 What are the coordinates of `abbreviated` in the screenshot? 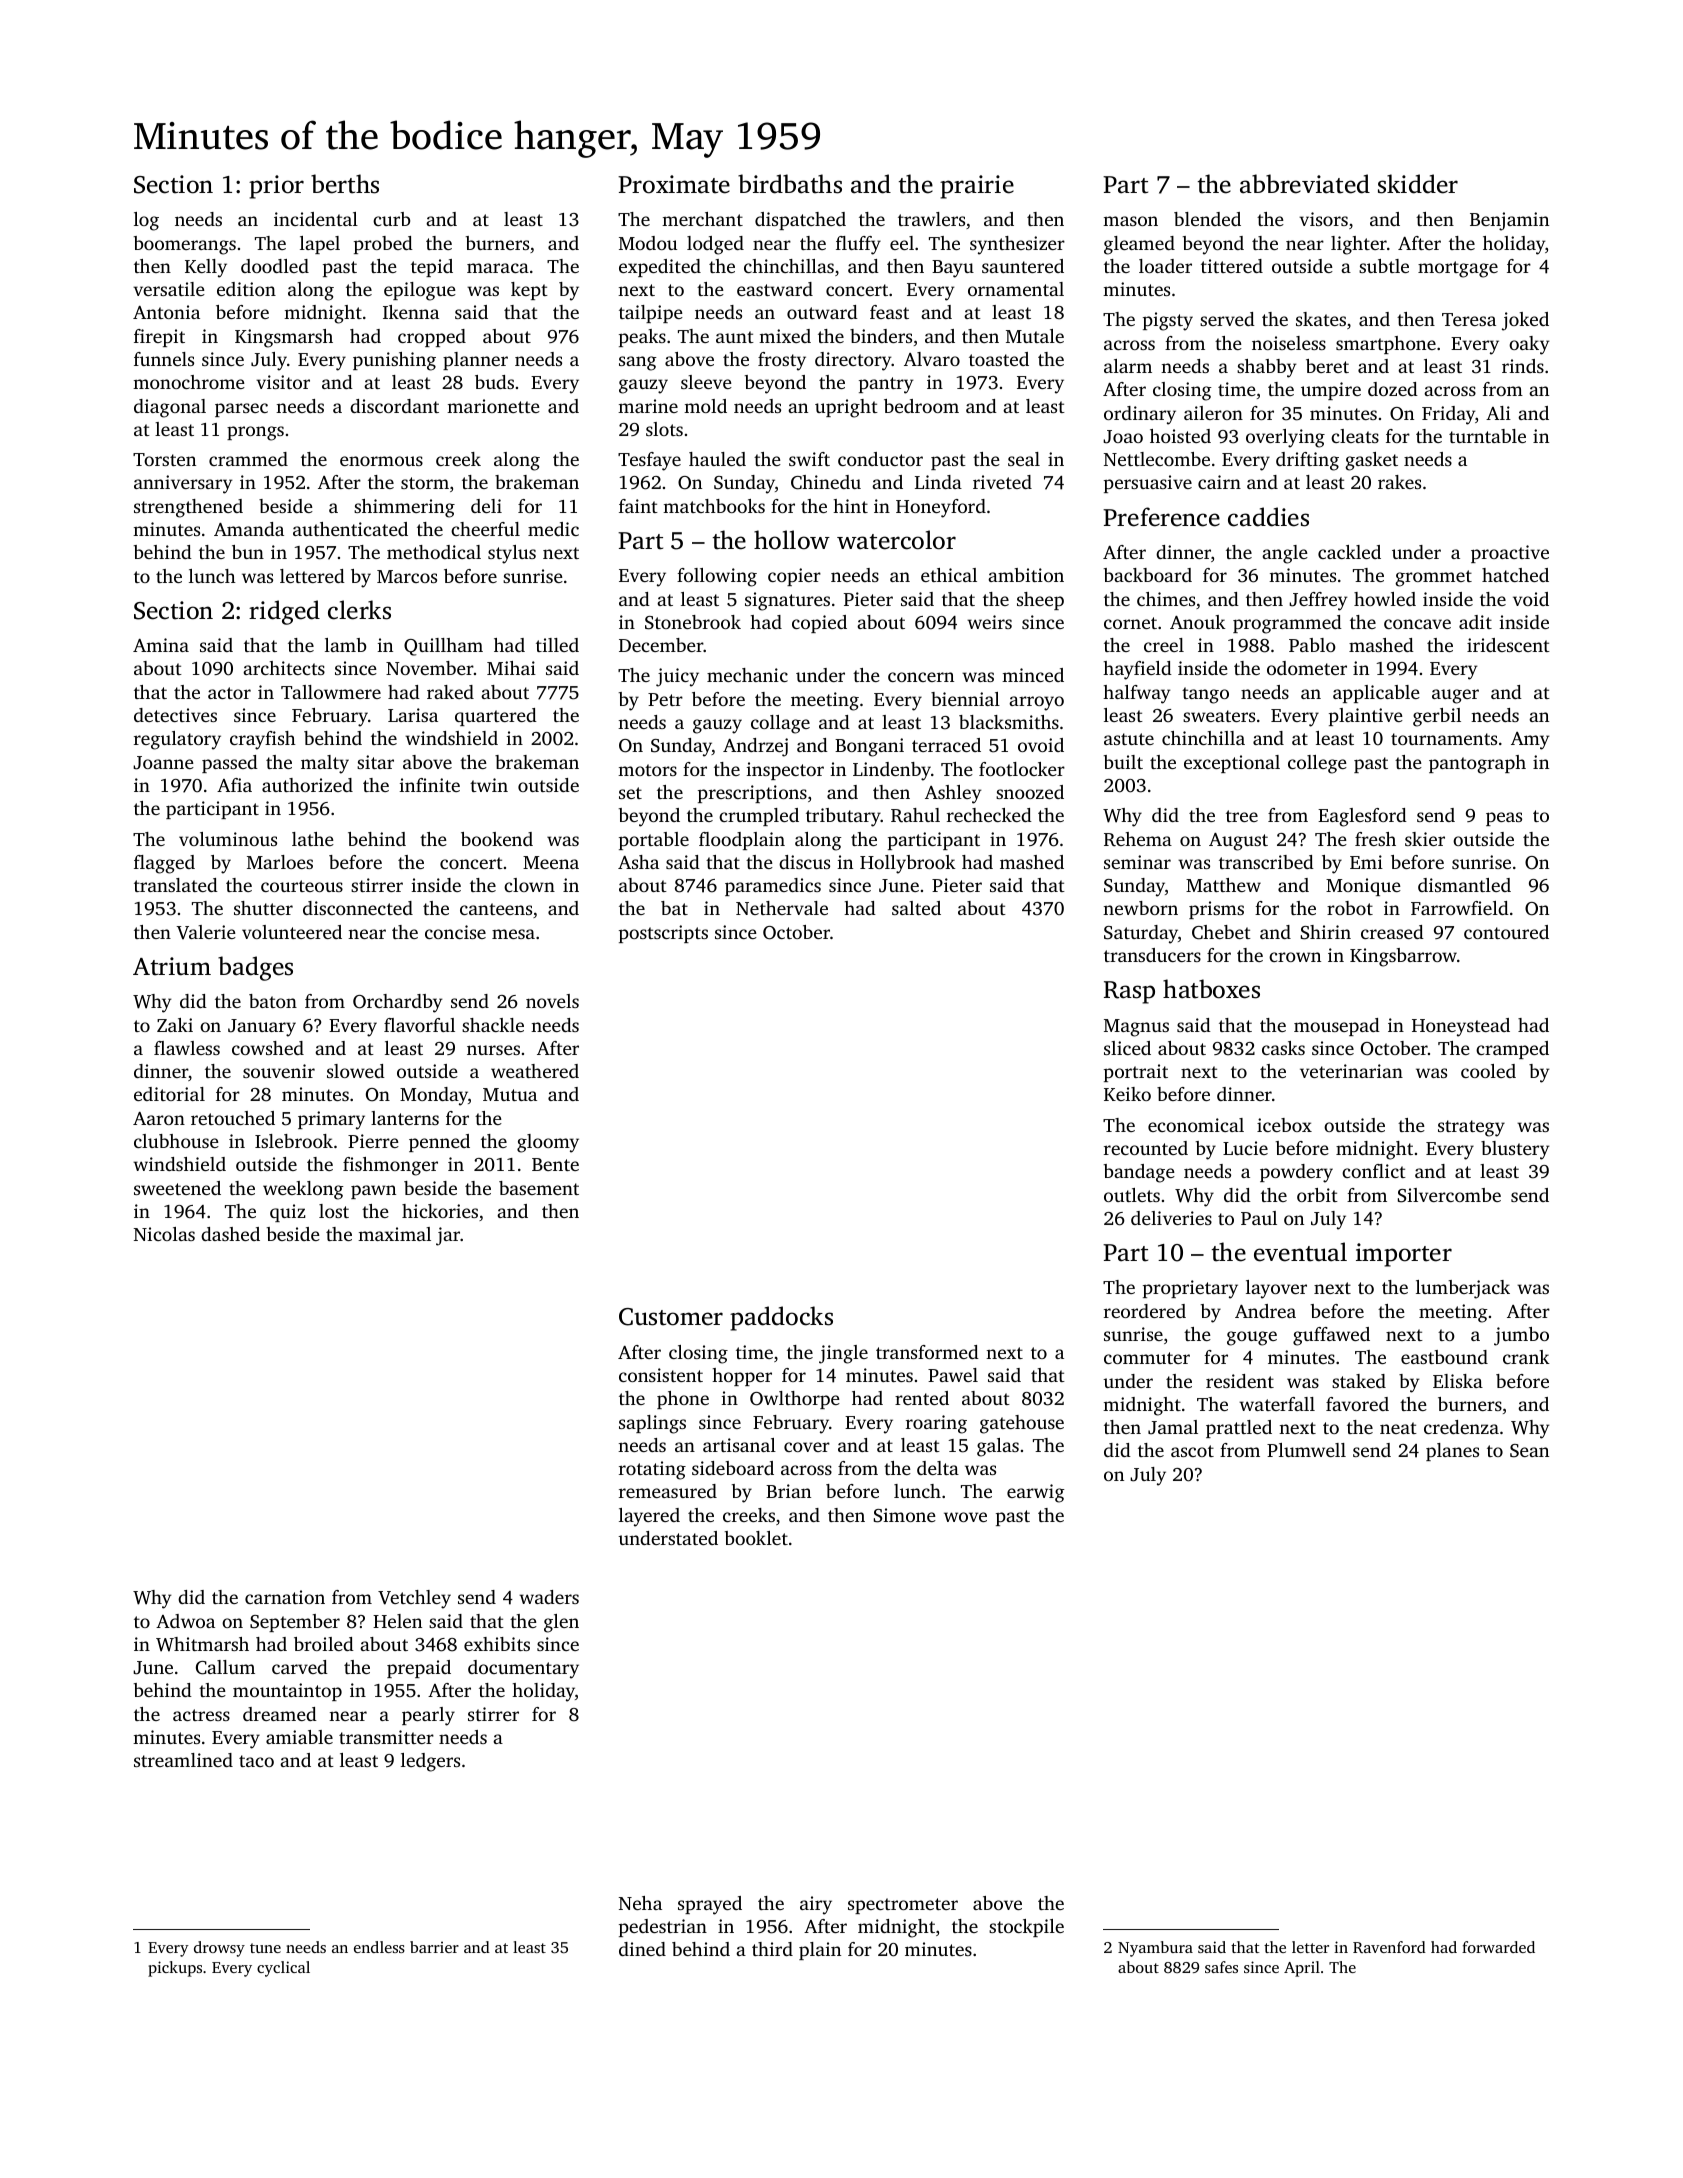 It's located at (1305, 184).
